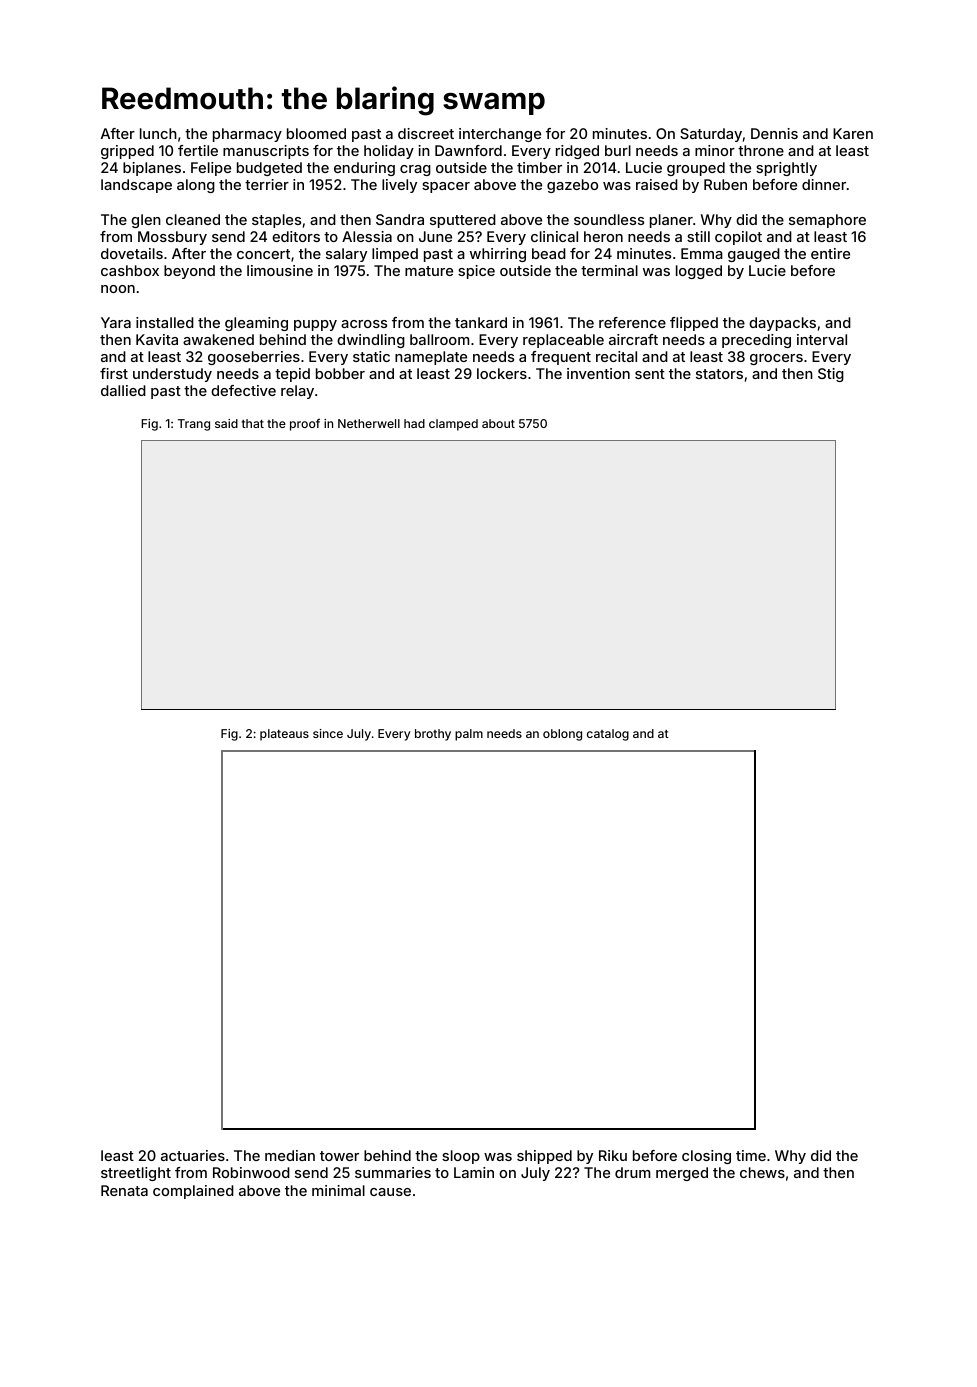 The width and height of the screenshot is (977, 1387). Describe the element at coordinates (116, 322) in the screenshot. I see `Yara` at that location.
